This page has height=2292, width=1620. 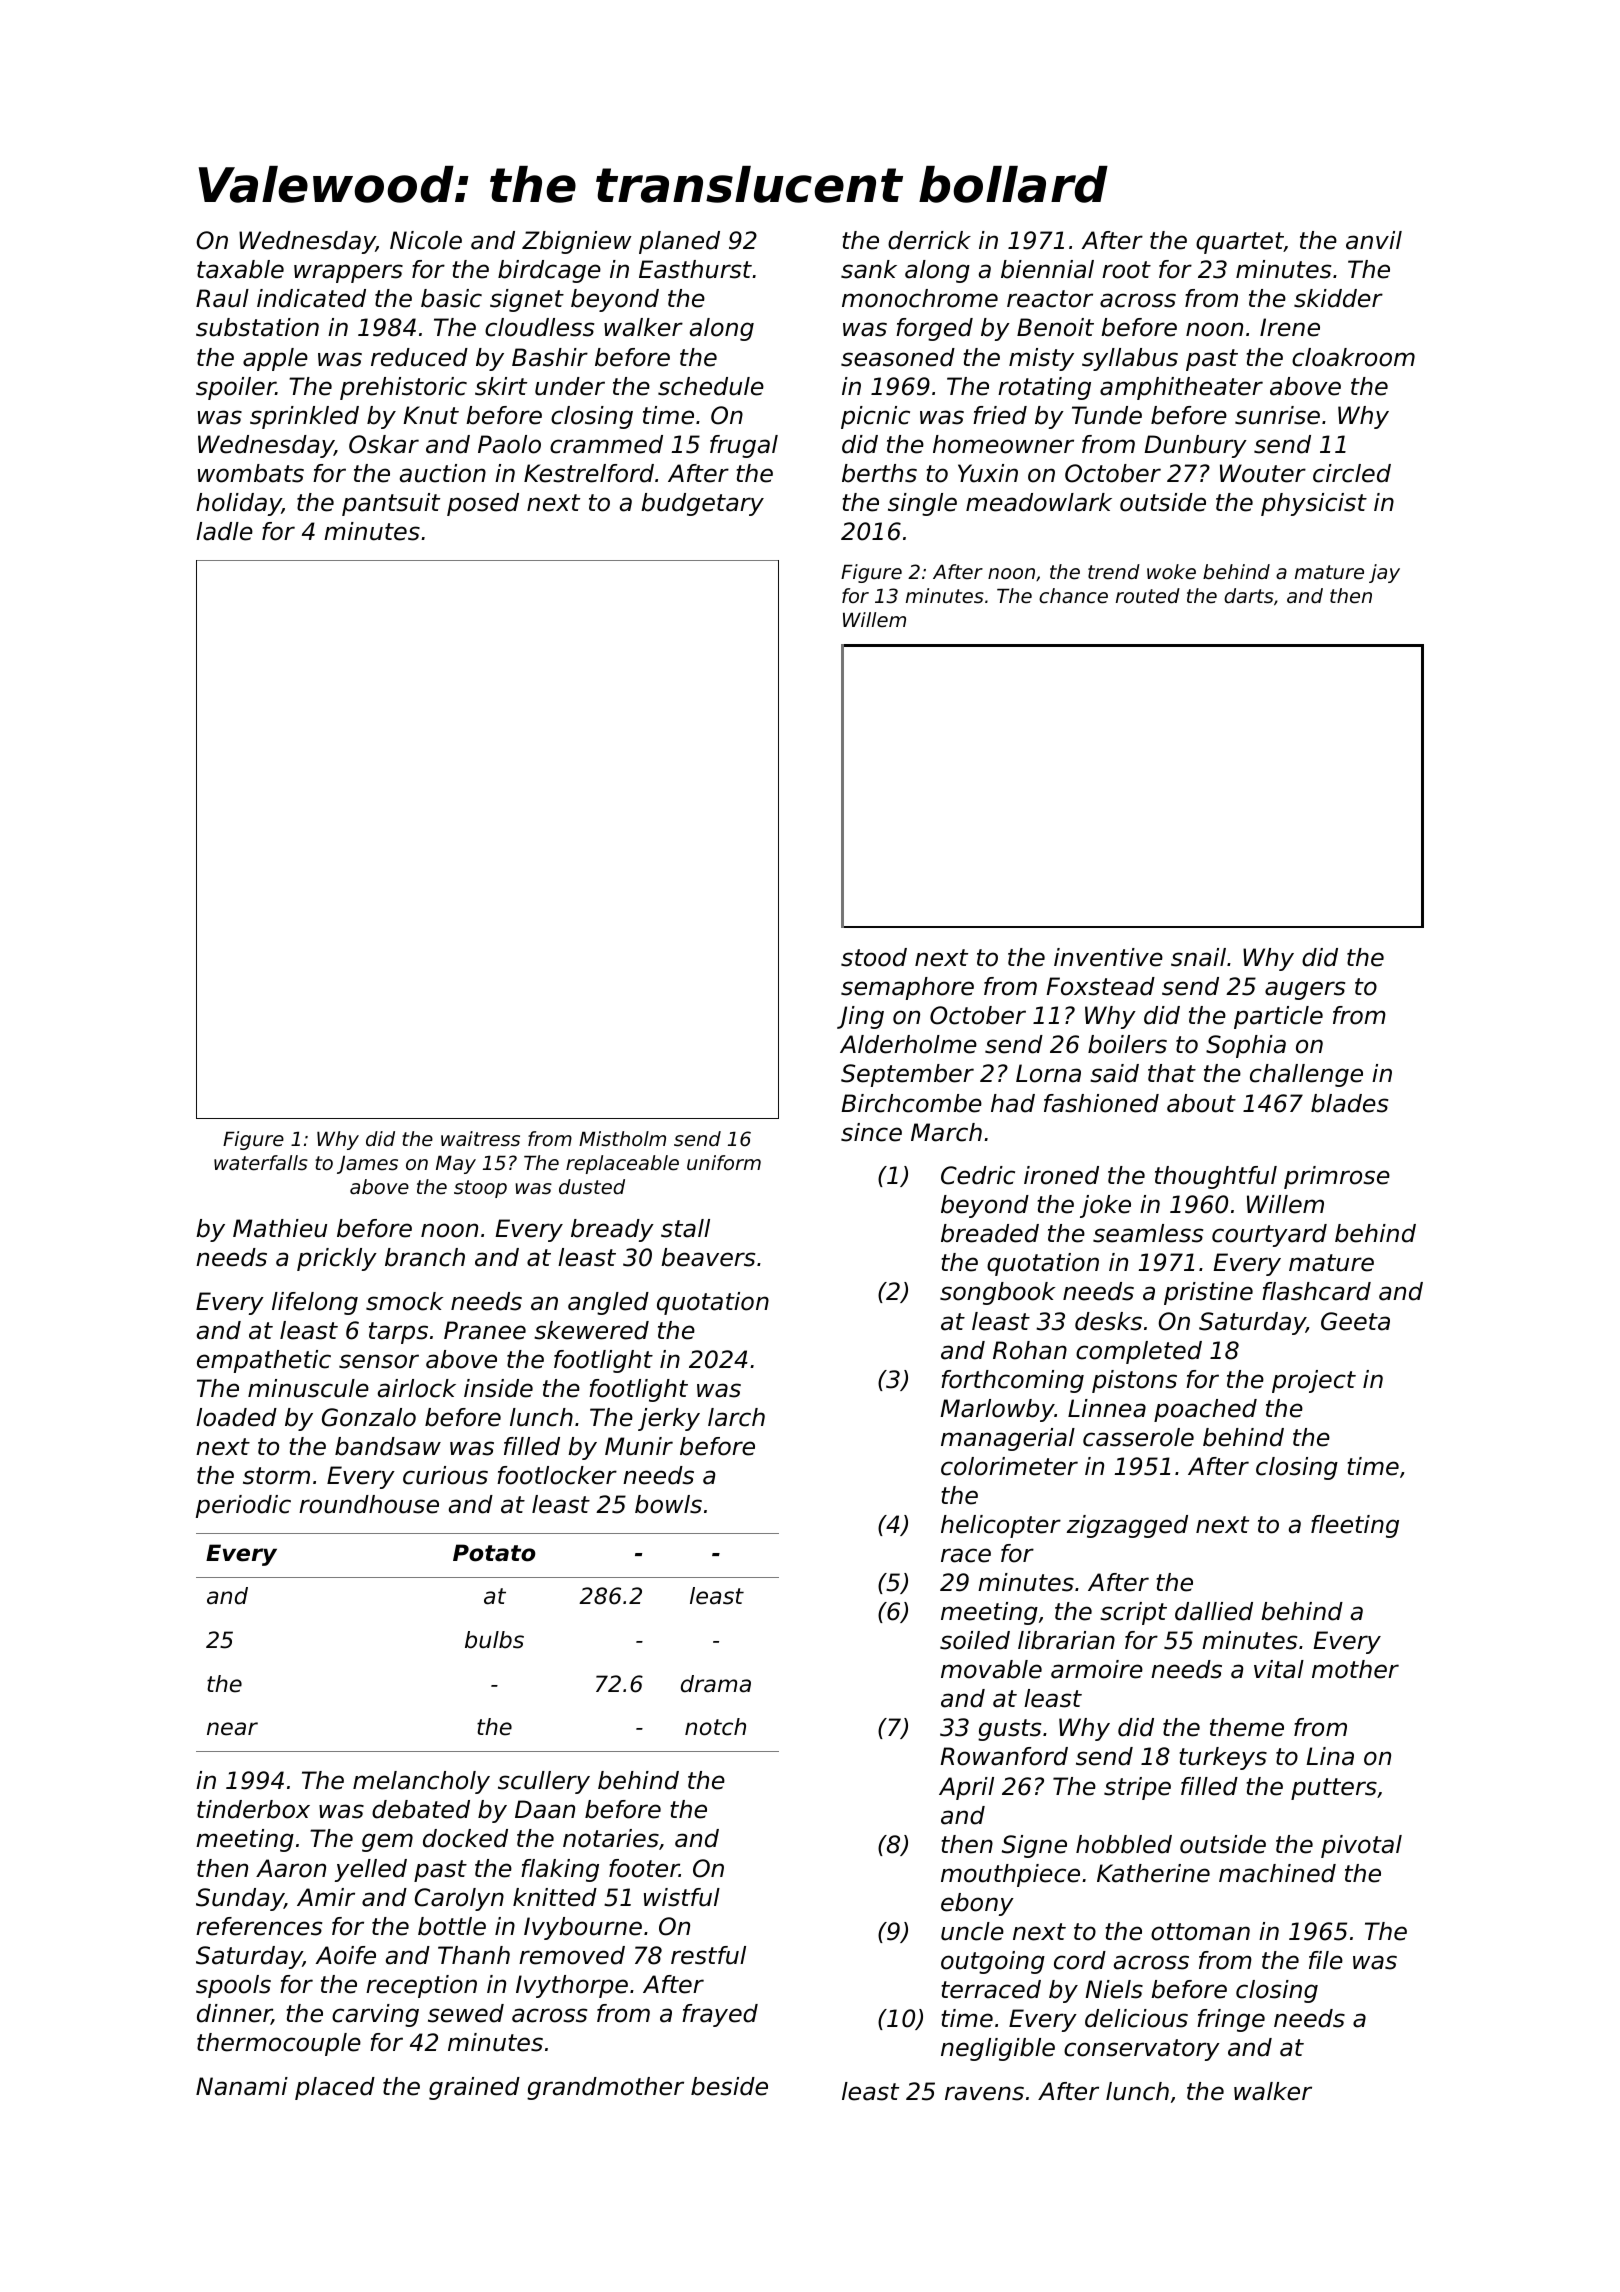 I want to click on project, so click(x=1314, y=1381).
